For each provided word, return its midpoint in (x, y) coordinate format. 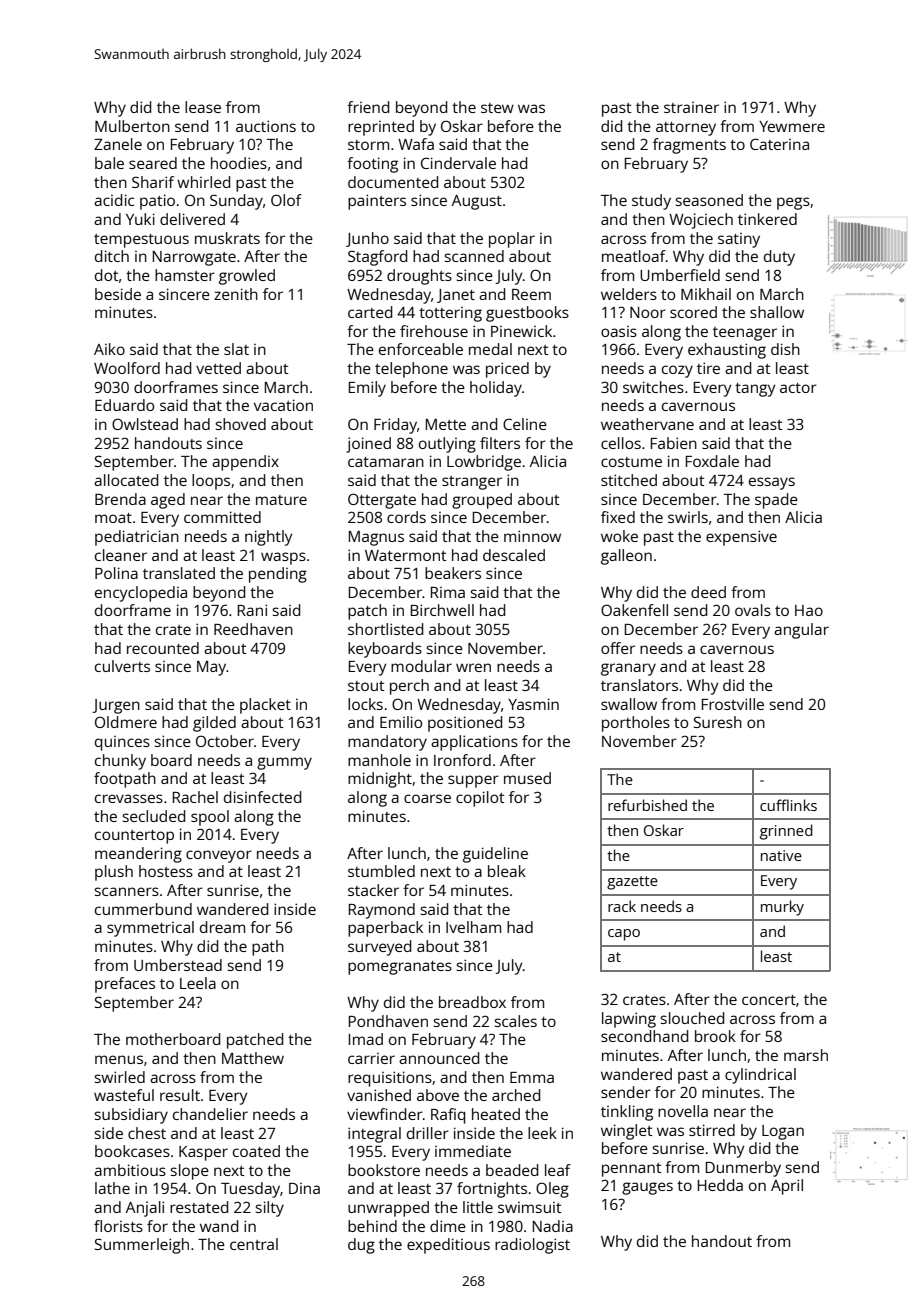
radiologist (532, 1246)
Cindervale (458, 163)
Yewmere (792, 126)
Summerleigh (142, 1246)
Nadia (553, 1226)
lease (203, 107)
